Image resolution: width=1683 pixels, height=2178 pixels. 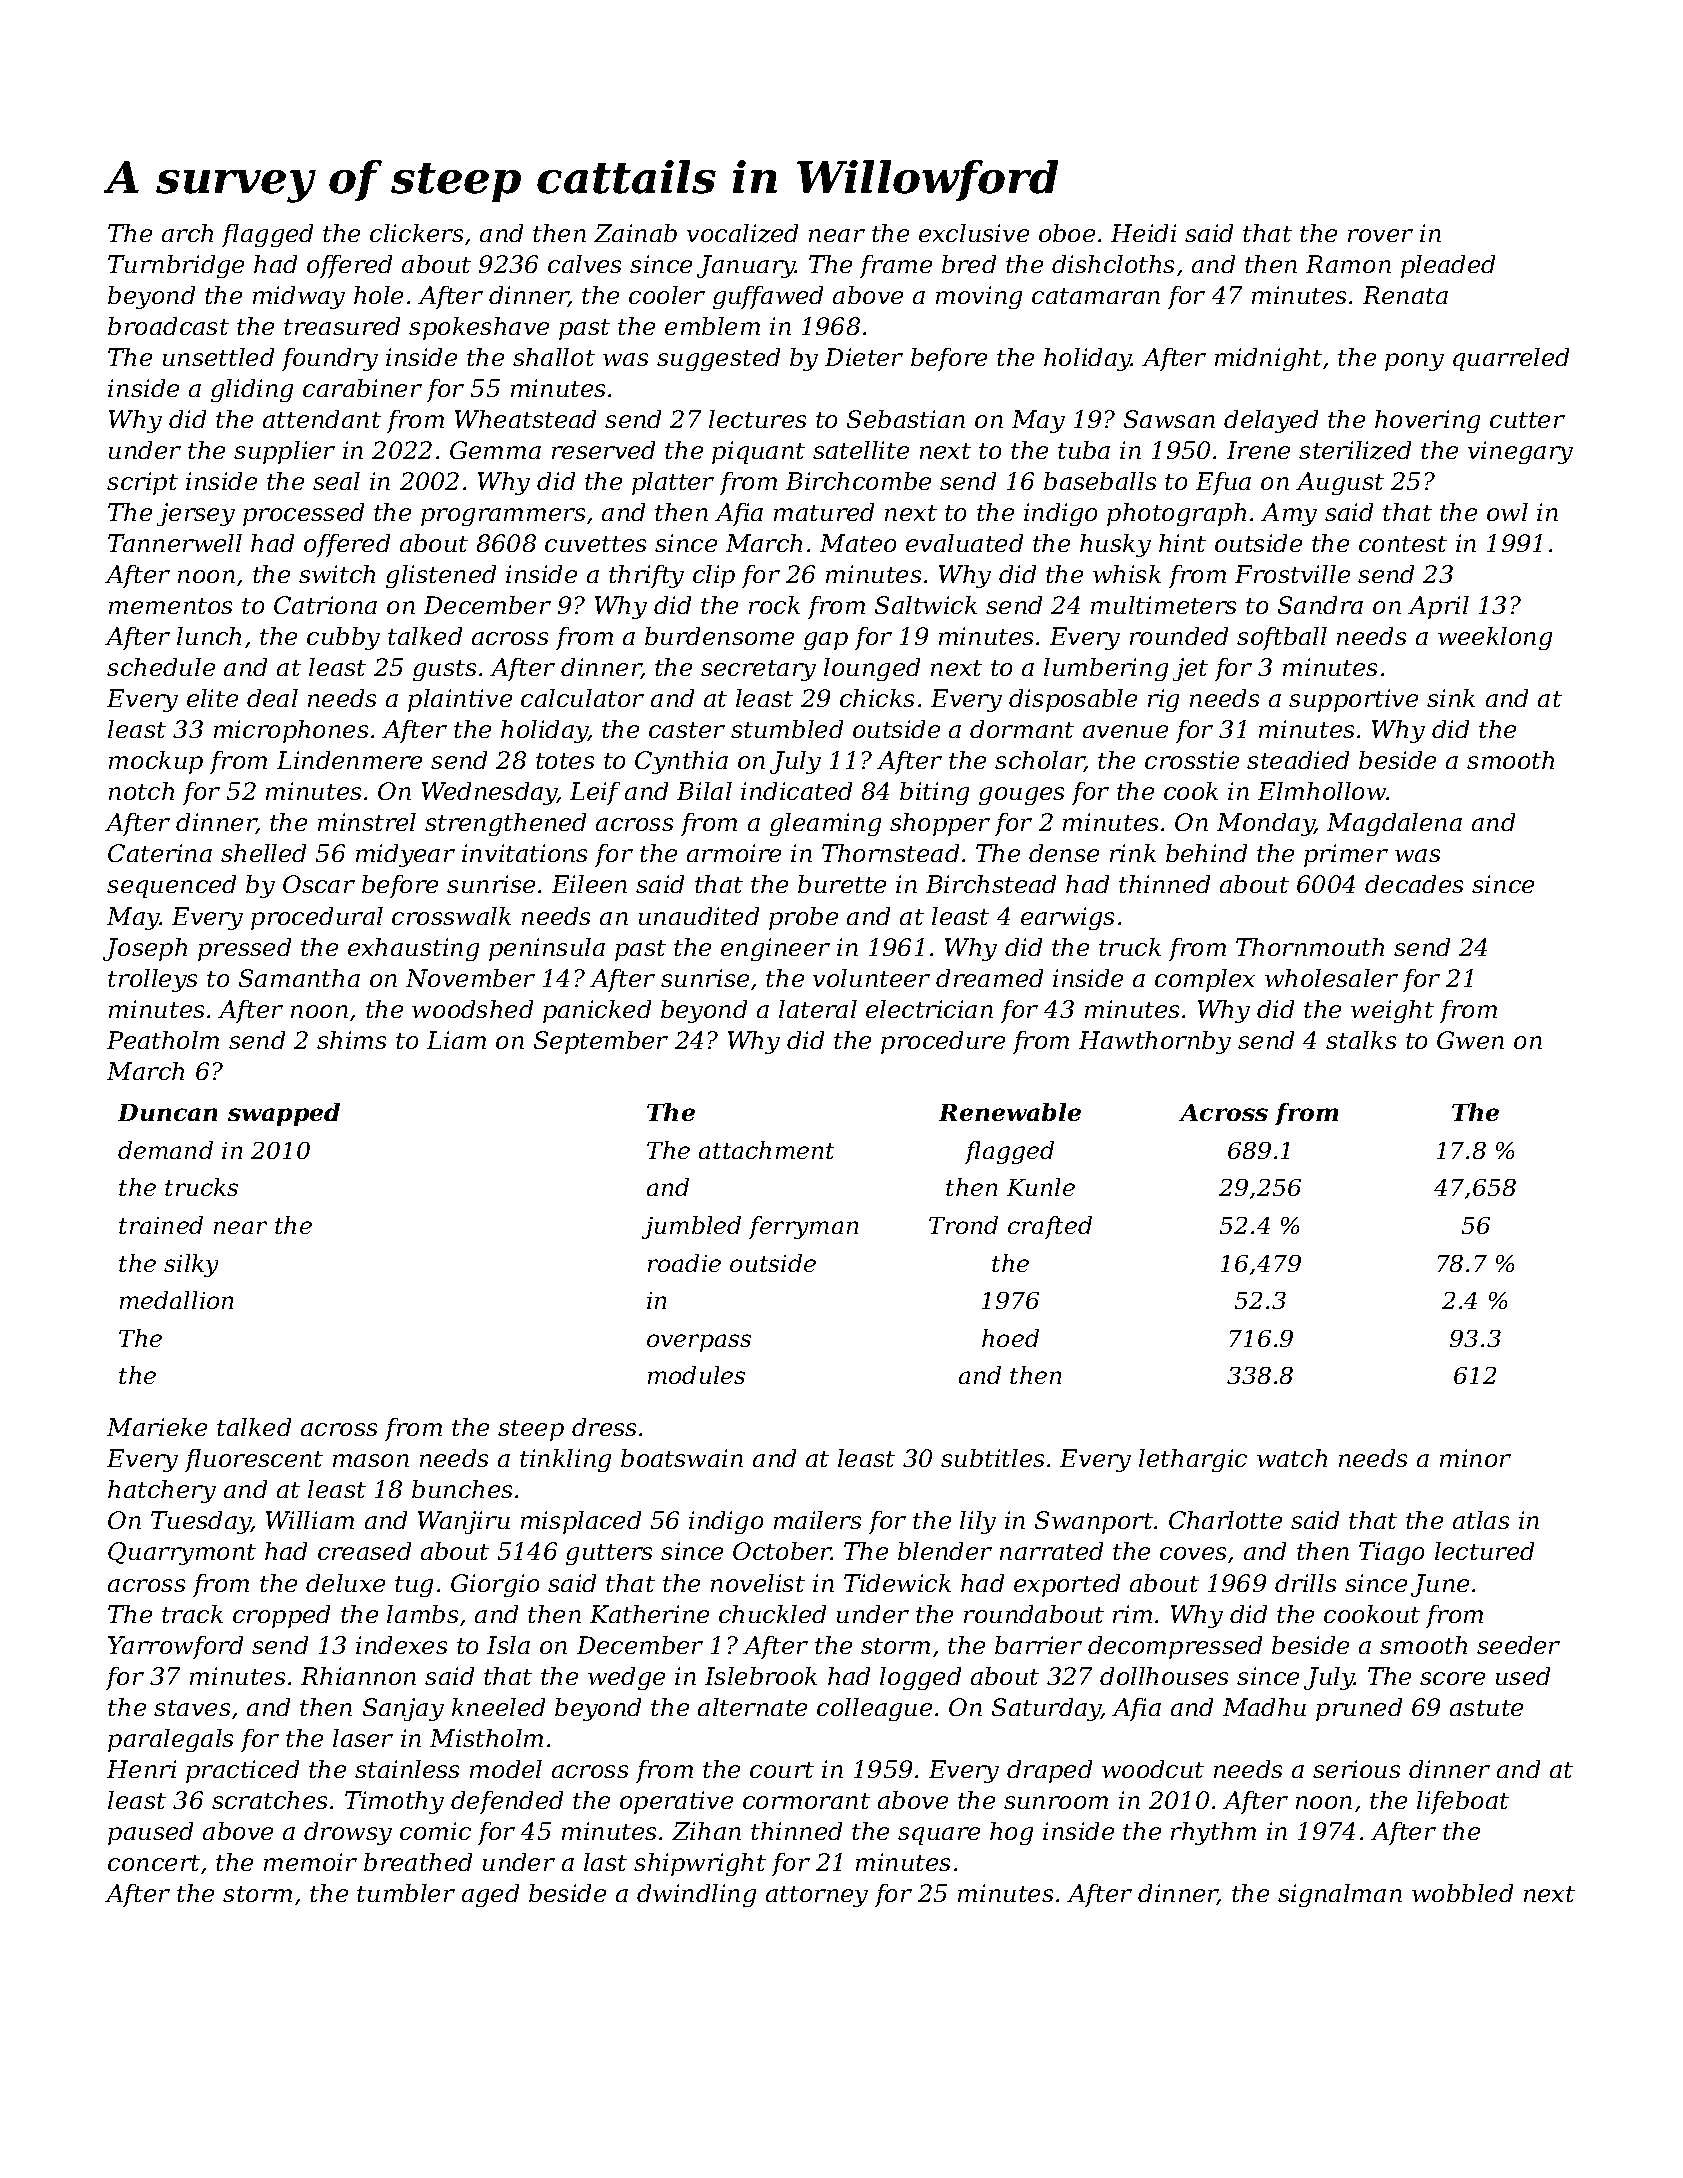 What do you see at coordinates (416, 233) in the screenshot?
I see `clickers` at bounding box center [416, 233].
